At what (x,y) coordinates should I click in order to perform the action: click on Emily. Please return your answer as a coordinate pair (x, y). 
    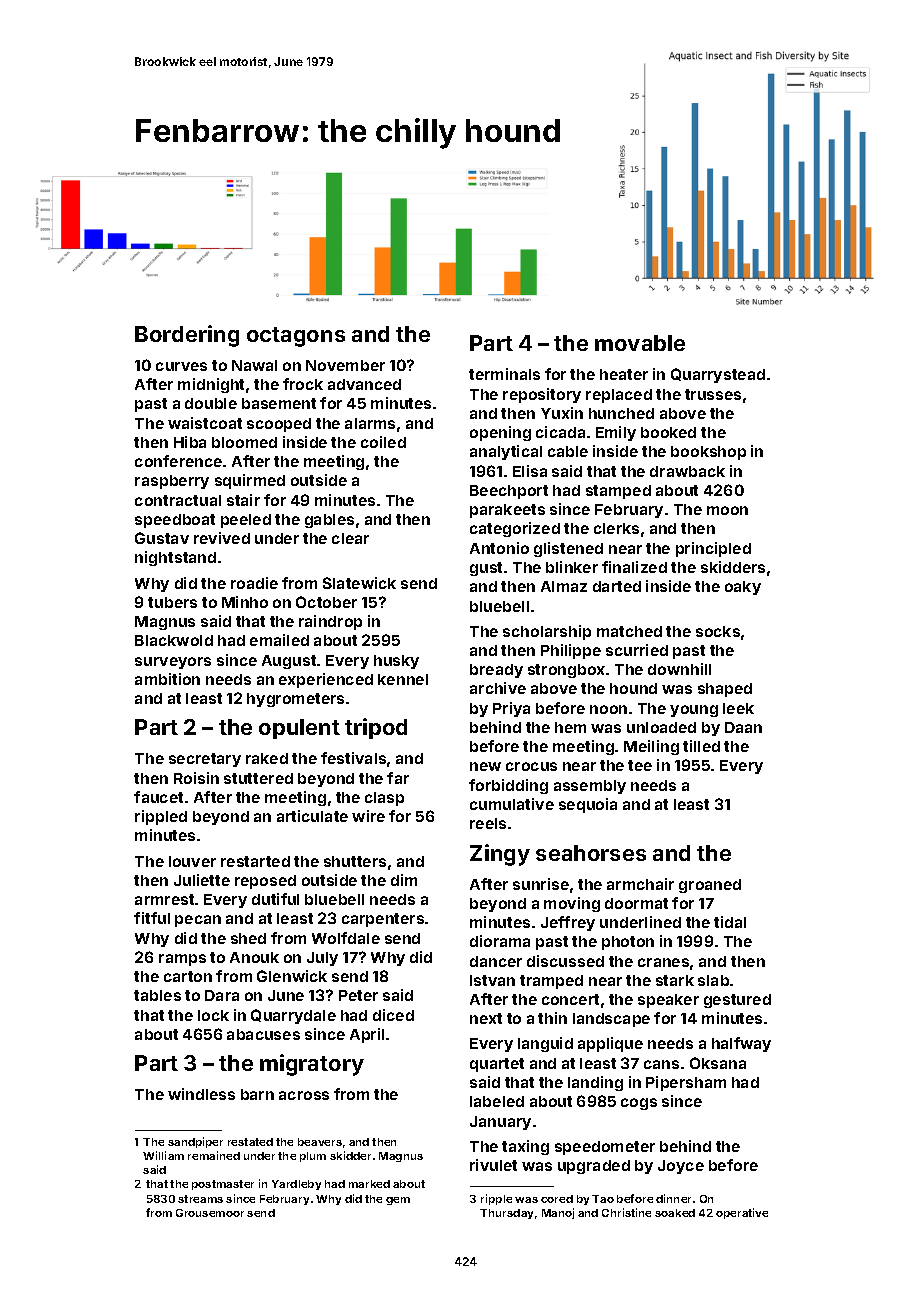
    Looking at the image, I should click on (616, 433).
